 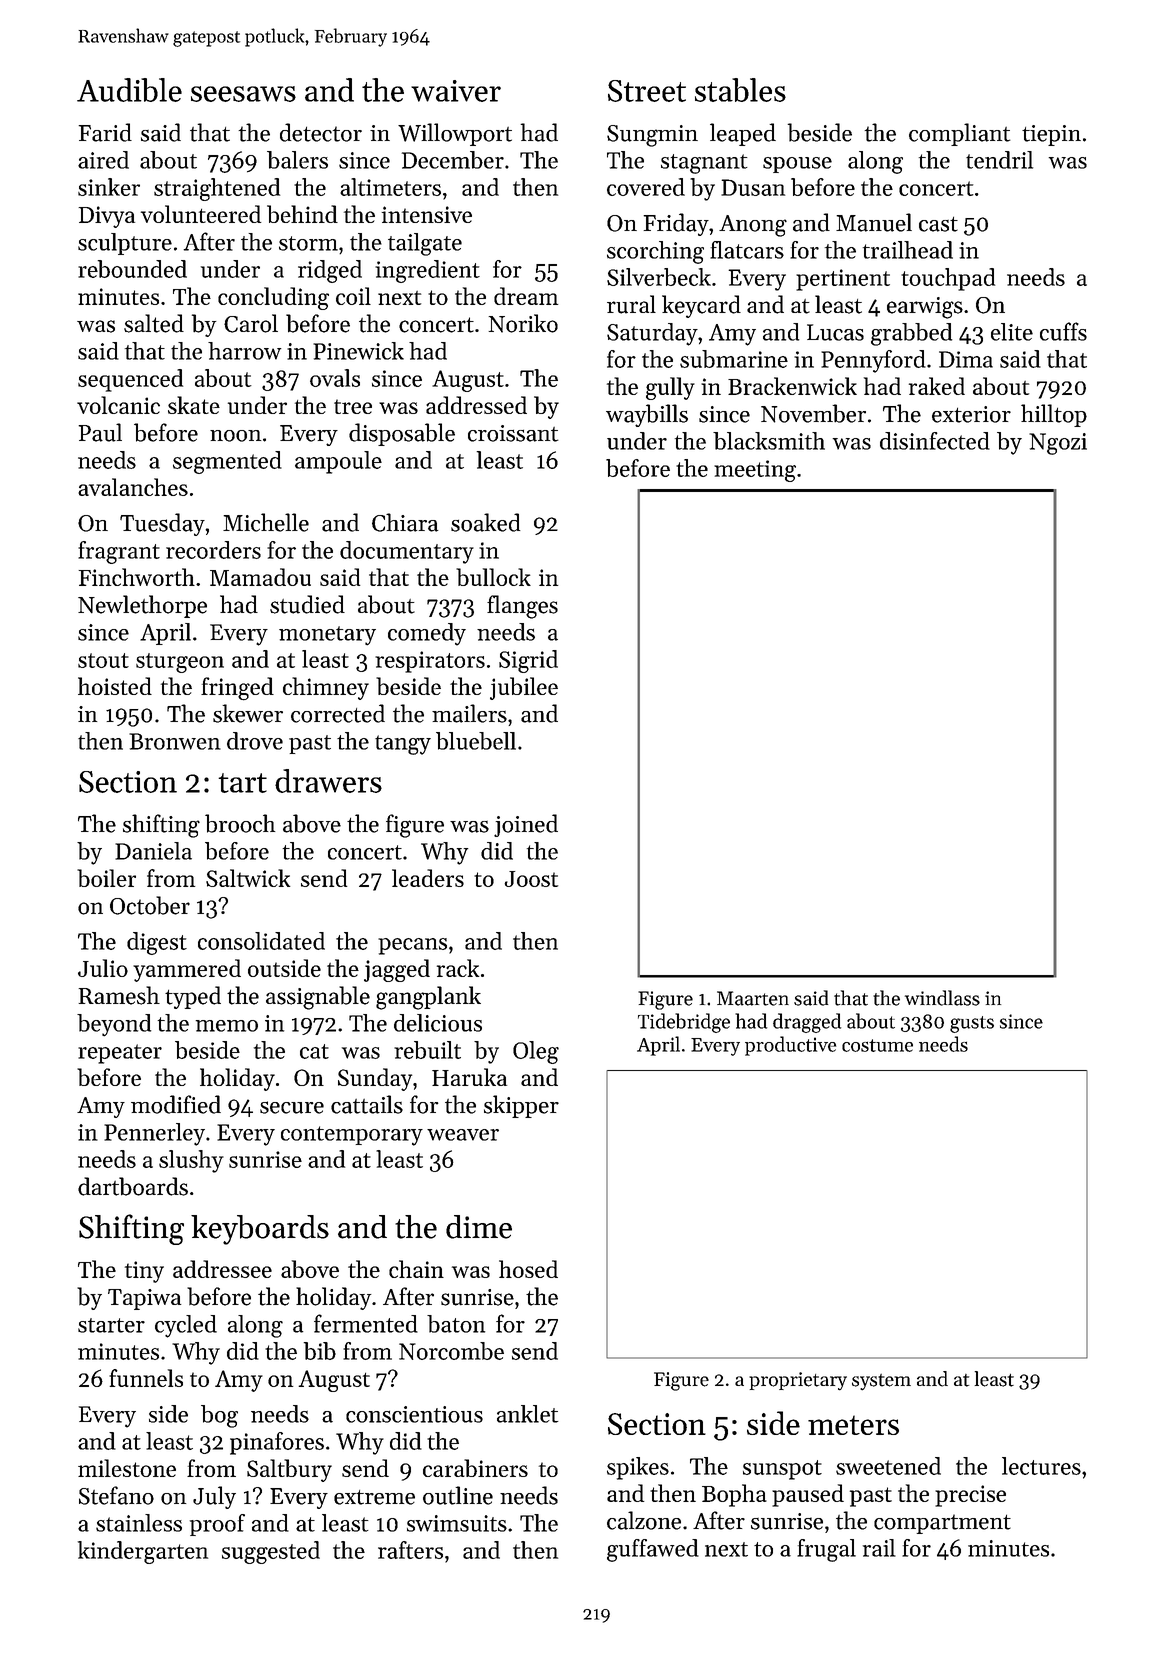 What do you see at coordinates (105, 132) in the page?
I see `Farid` at bounding box center [105, 132].
